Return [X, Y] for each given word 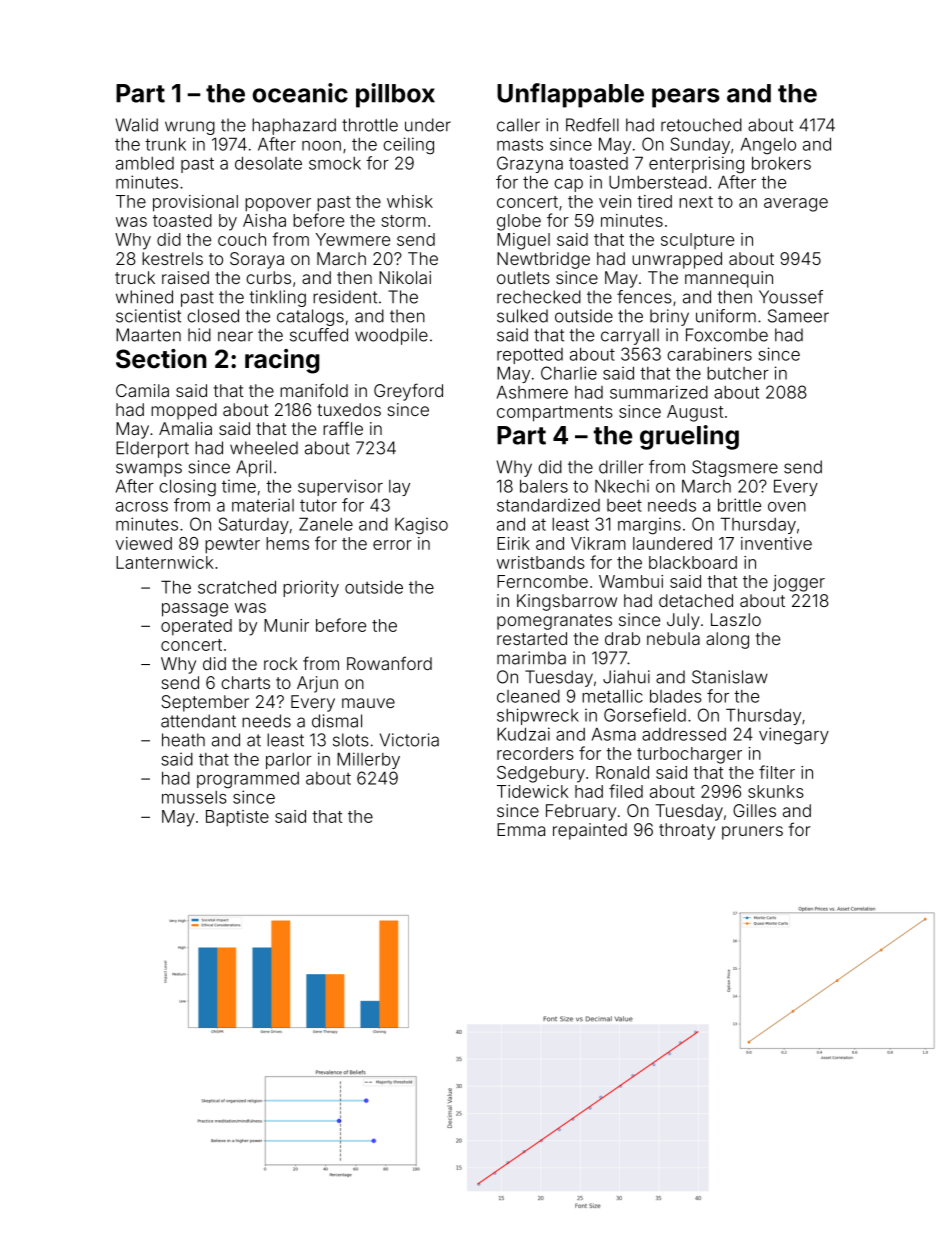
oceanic [300, 93]
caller [518, 125]
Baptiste [237, 818]
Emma [521, 829]
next [696, 202]
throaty [687, 831]
